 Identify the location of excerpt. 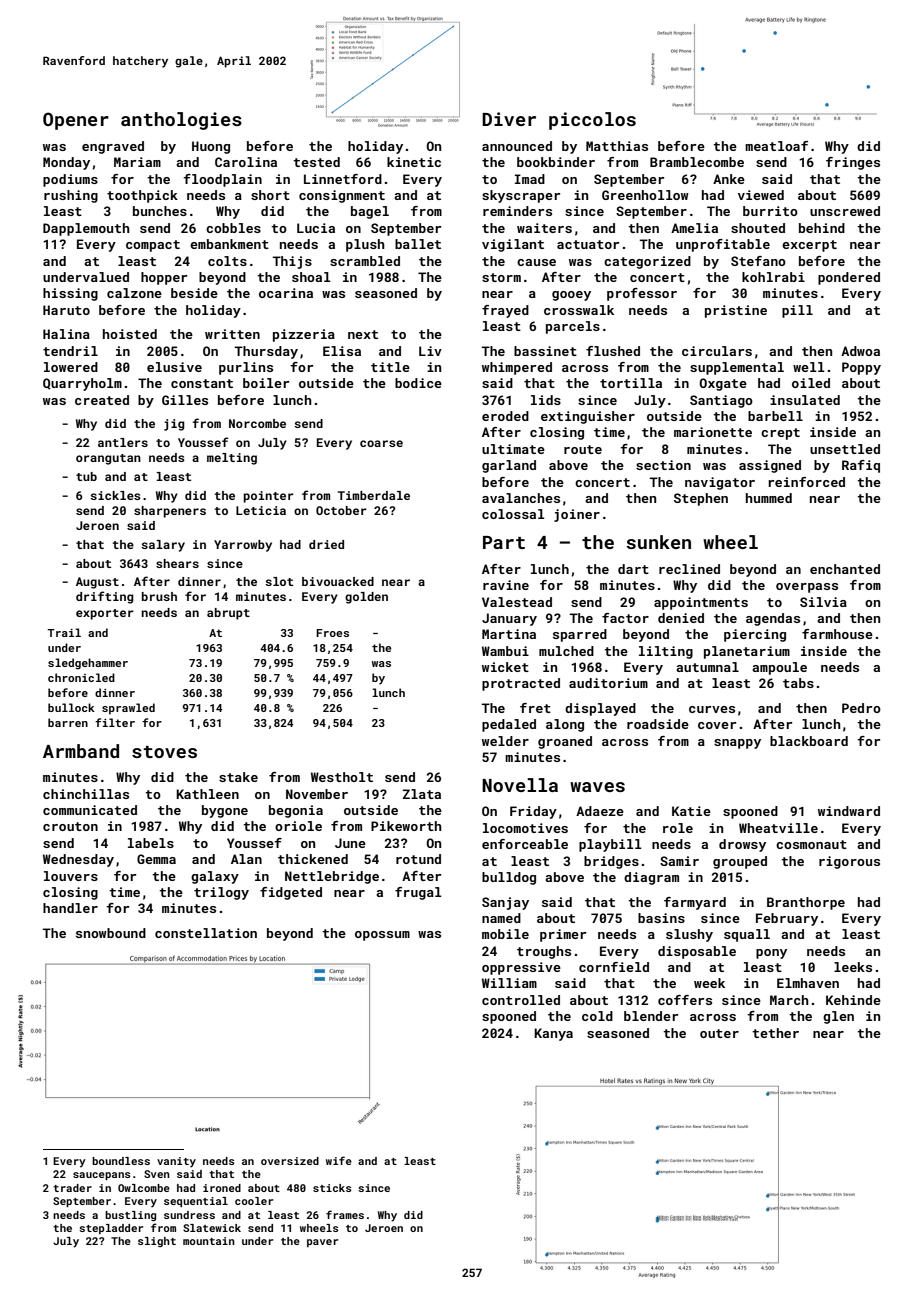
(809, 246).
